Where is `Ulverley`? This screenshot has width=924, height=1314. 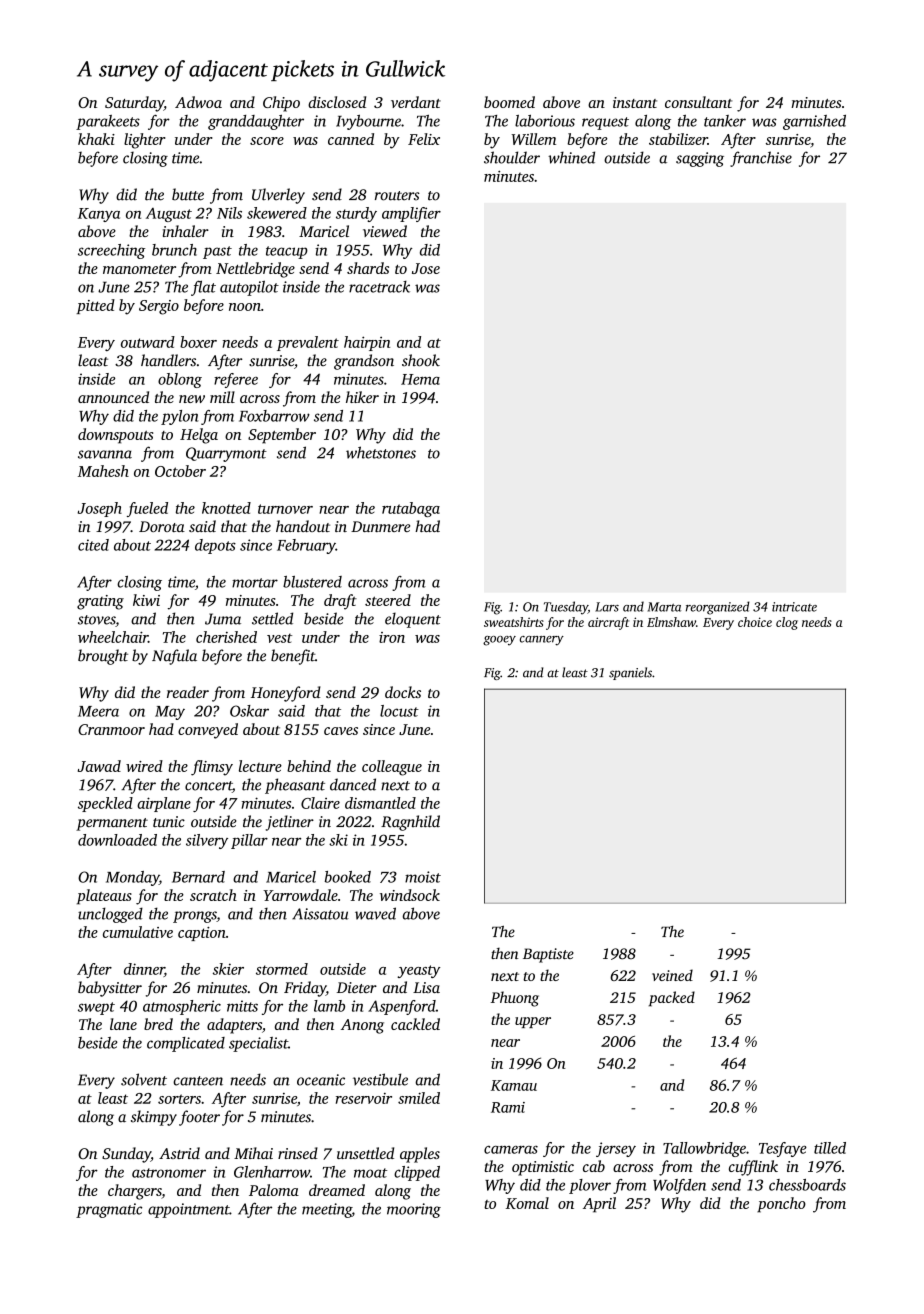 Ulverley is located at coordinates (278, 196).
